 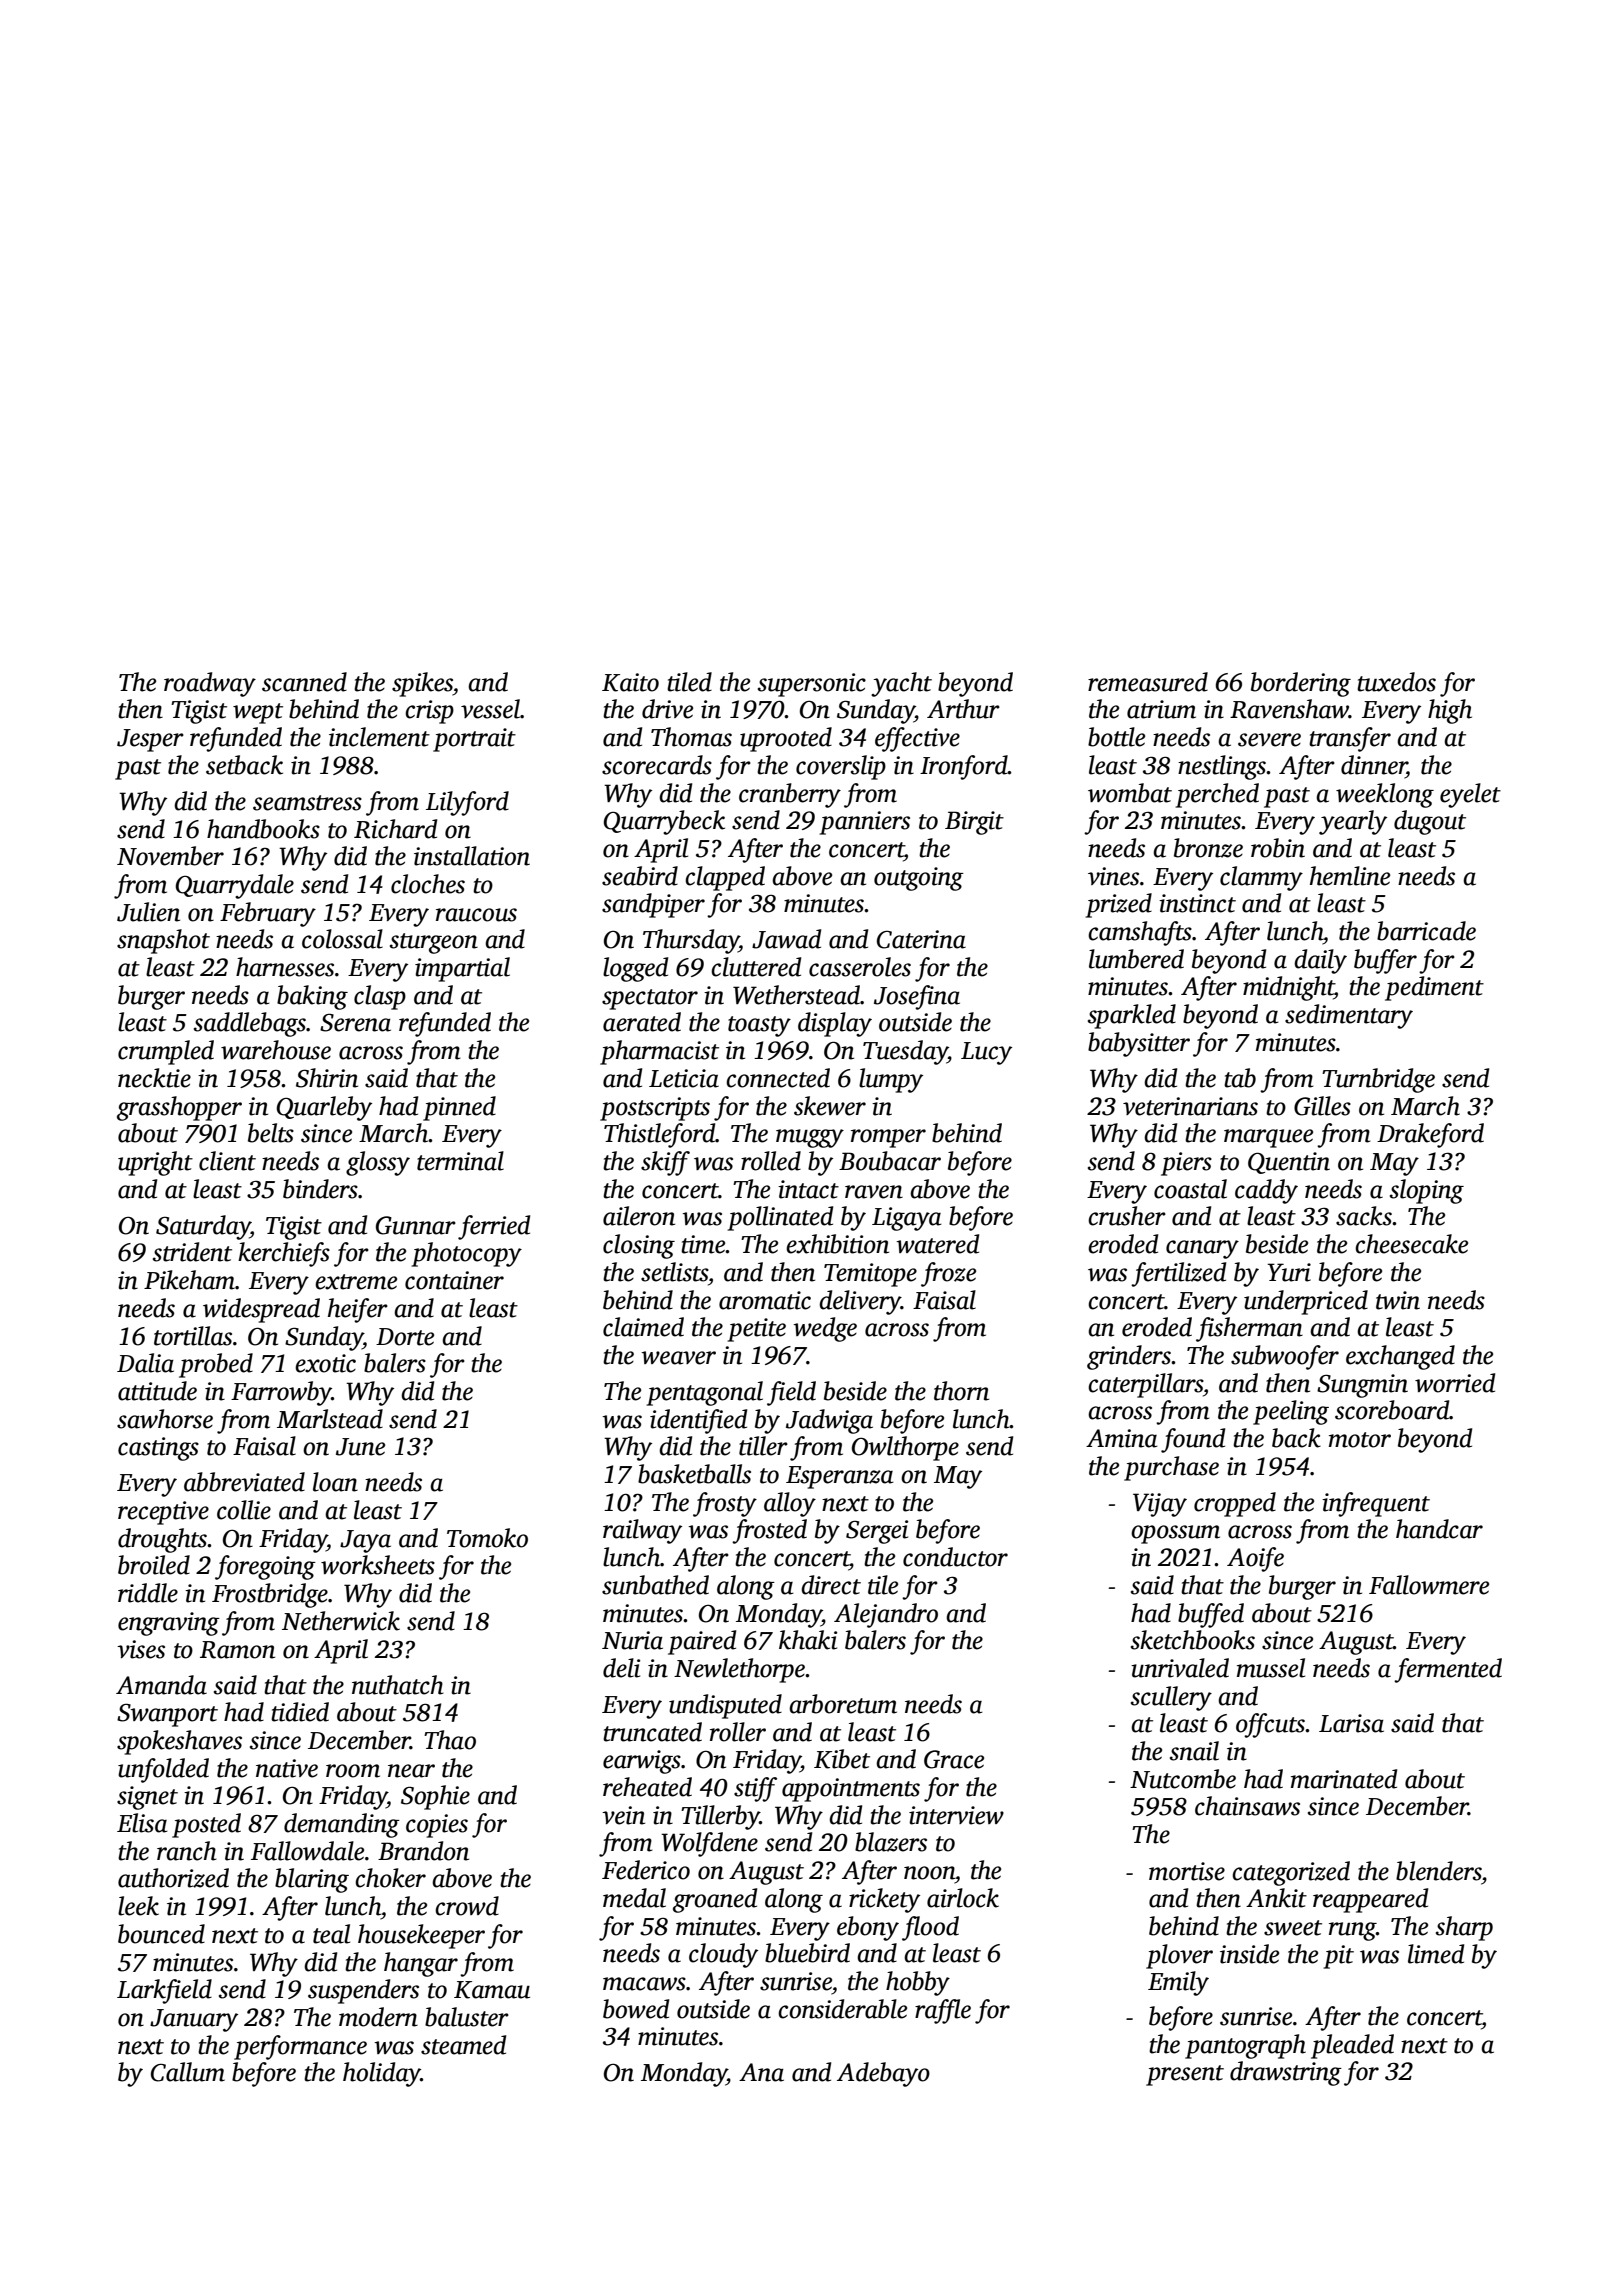 I want to click on blenders, so click(x=1439, y=1871).
